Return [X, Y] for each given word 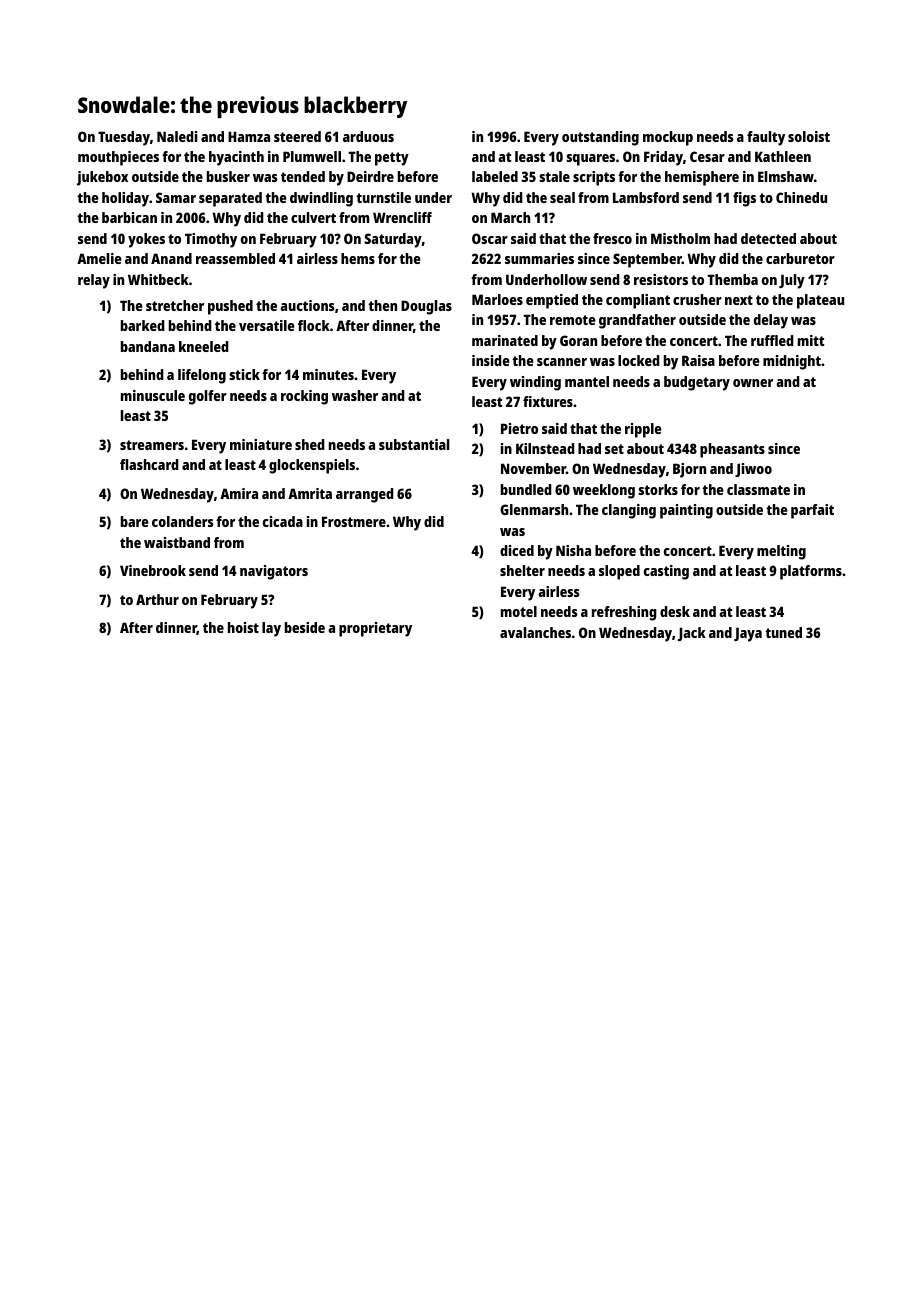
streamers [152, 445]
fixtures [548, 401]
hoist [243, 627]
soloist [809, 136]
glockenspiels [312, 466]
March [510, 217]
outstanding [600, 138]
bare [135, 521]
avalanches [535, 632]
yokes [146, 240]
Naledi [177, 136]
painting [686, 511]
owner [753, 383]
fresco [612, 238]
